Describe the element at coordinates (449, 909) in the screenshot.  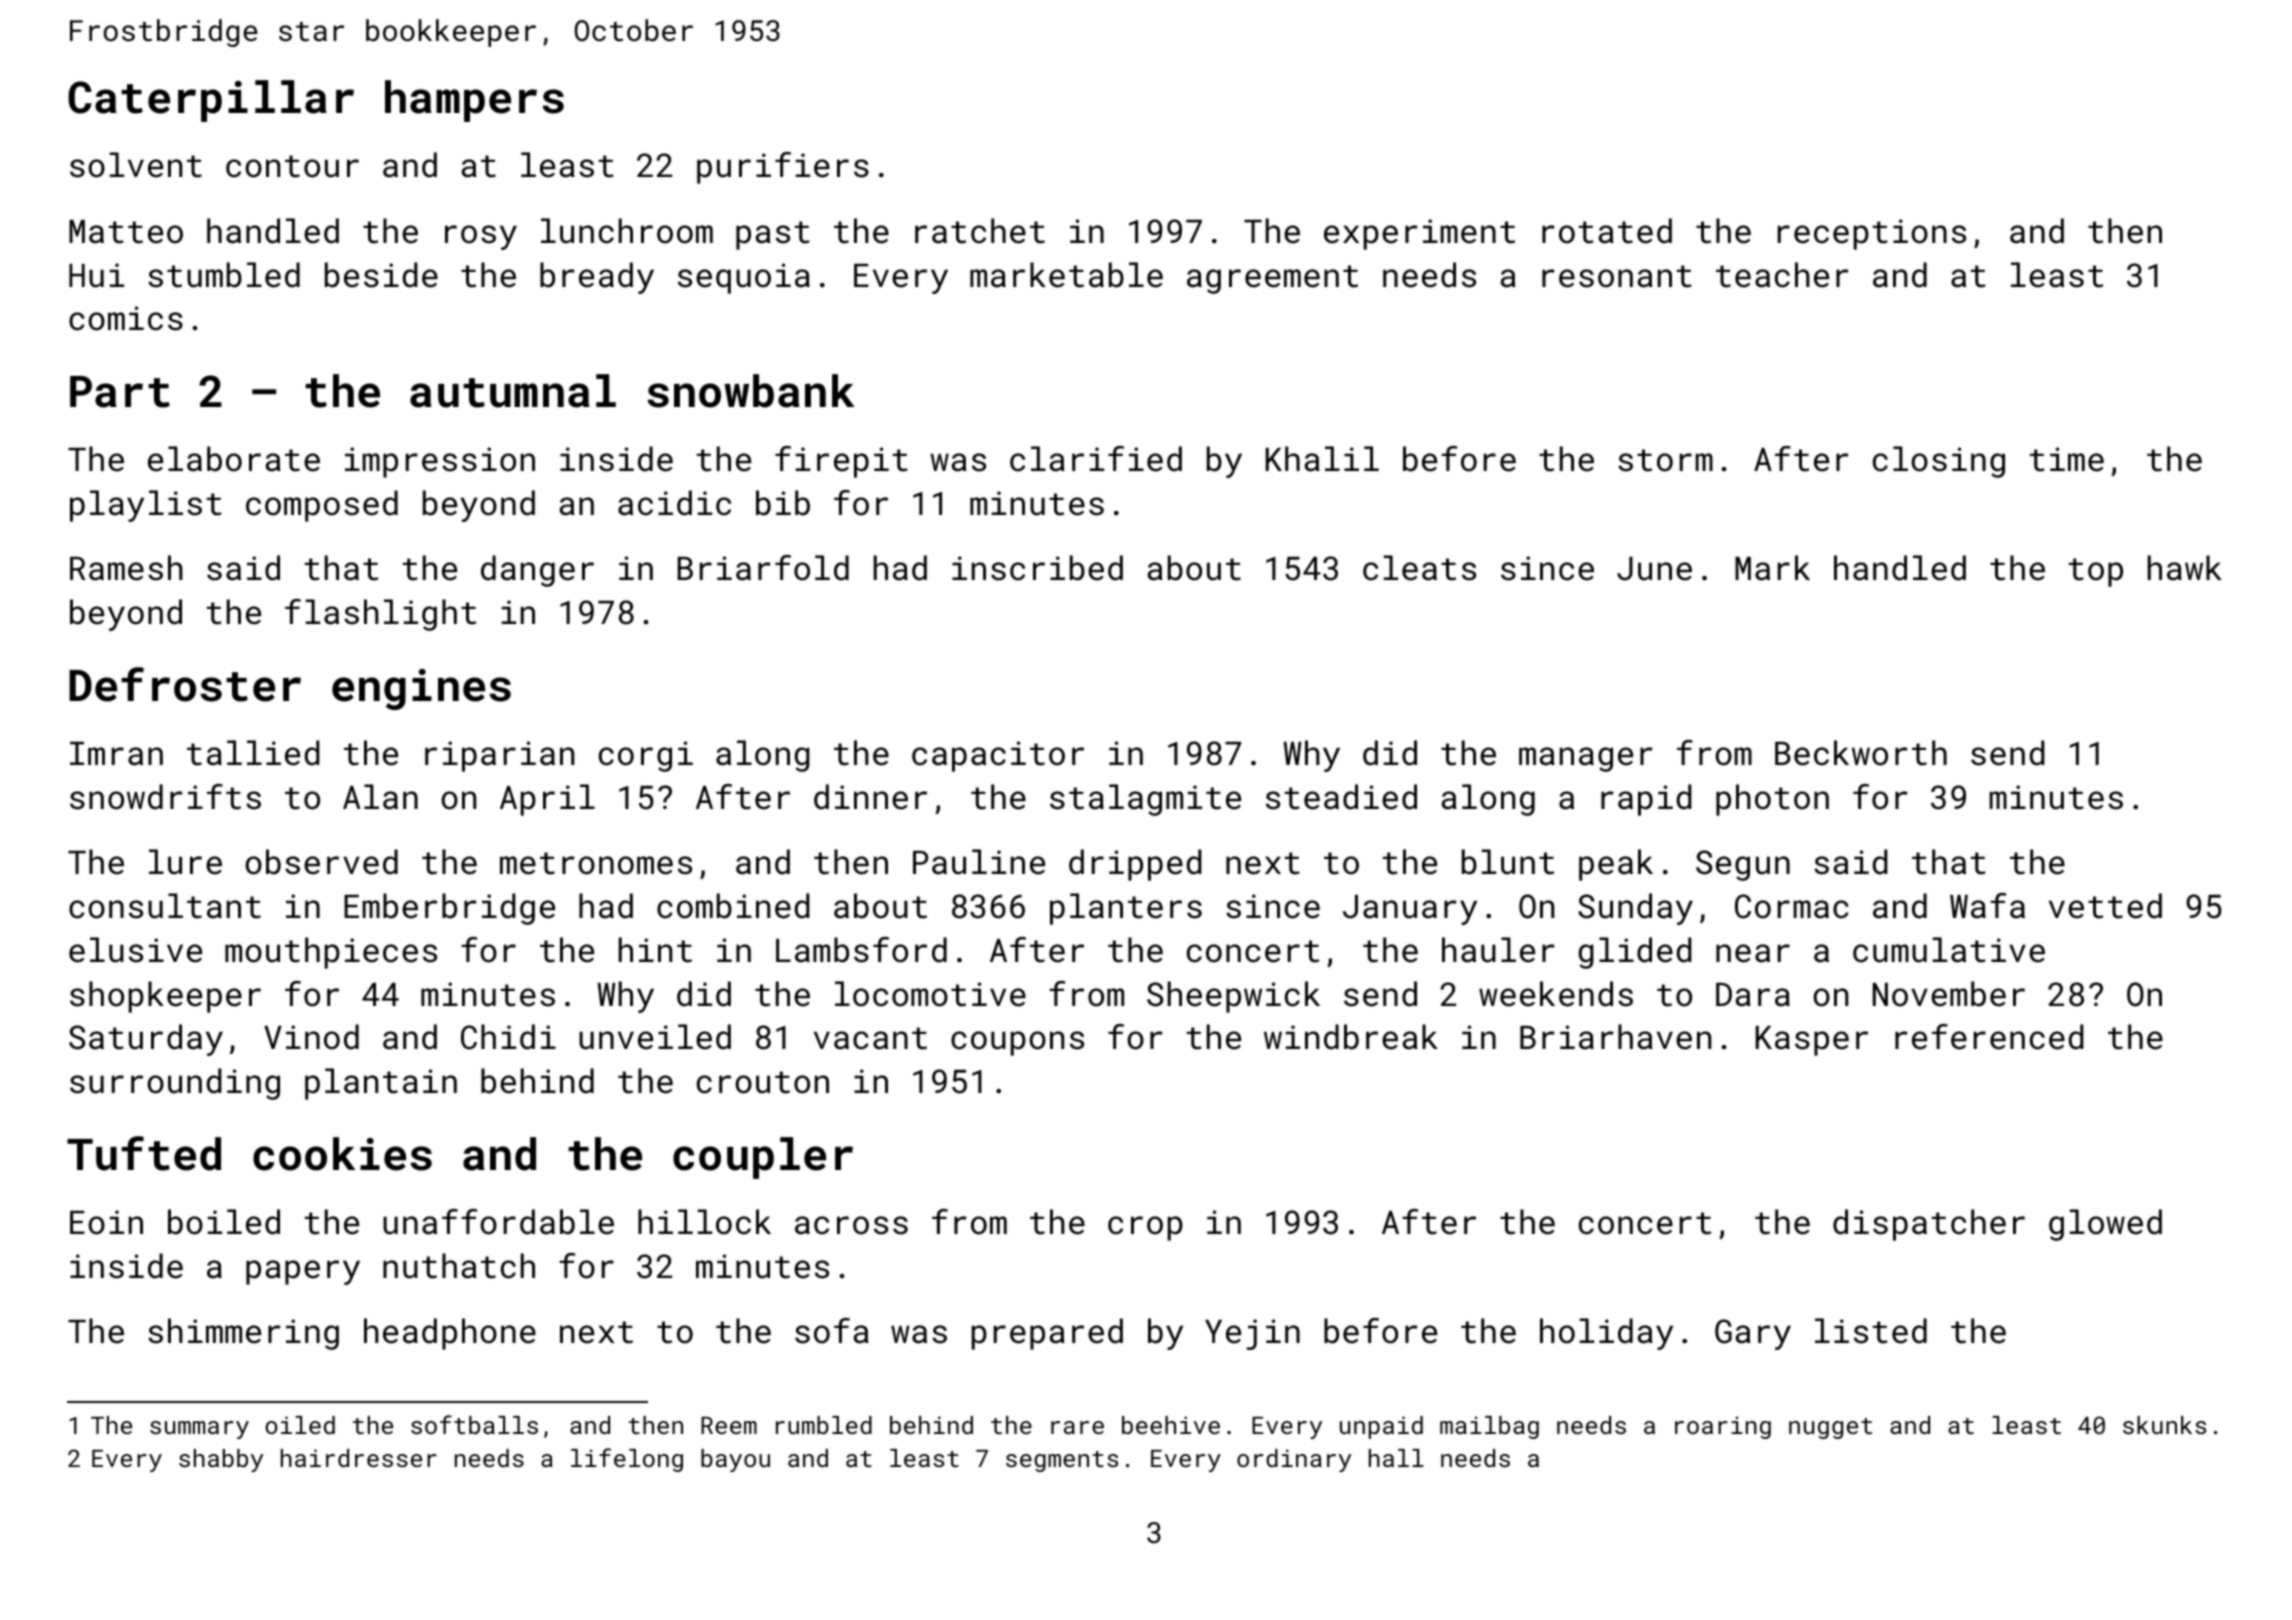
I see `Emberbridge` at that location.
